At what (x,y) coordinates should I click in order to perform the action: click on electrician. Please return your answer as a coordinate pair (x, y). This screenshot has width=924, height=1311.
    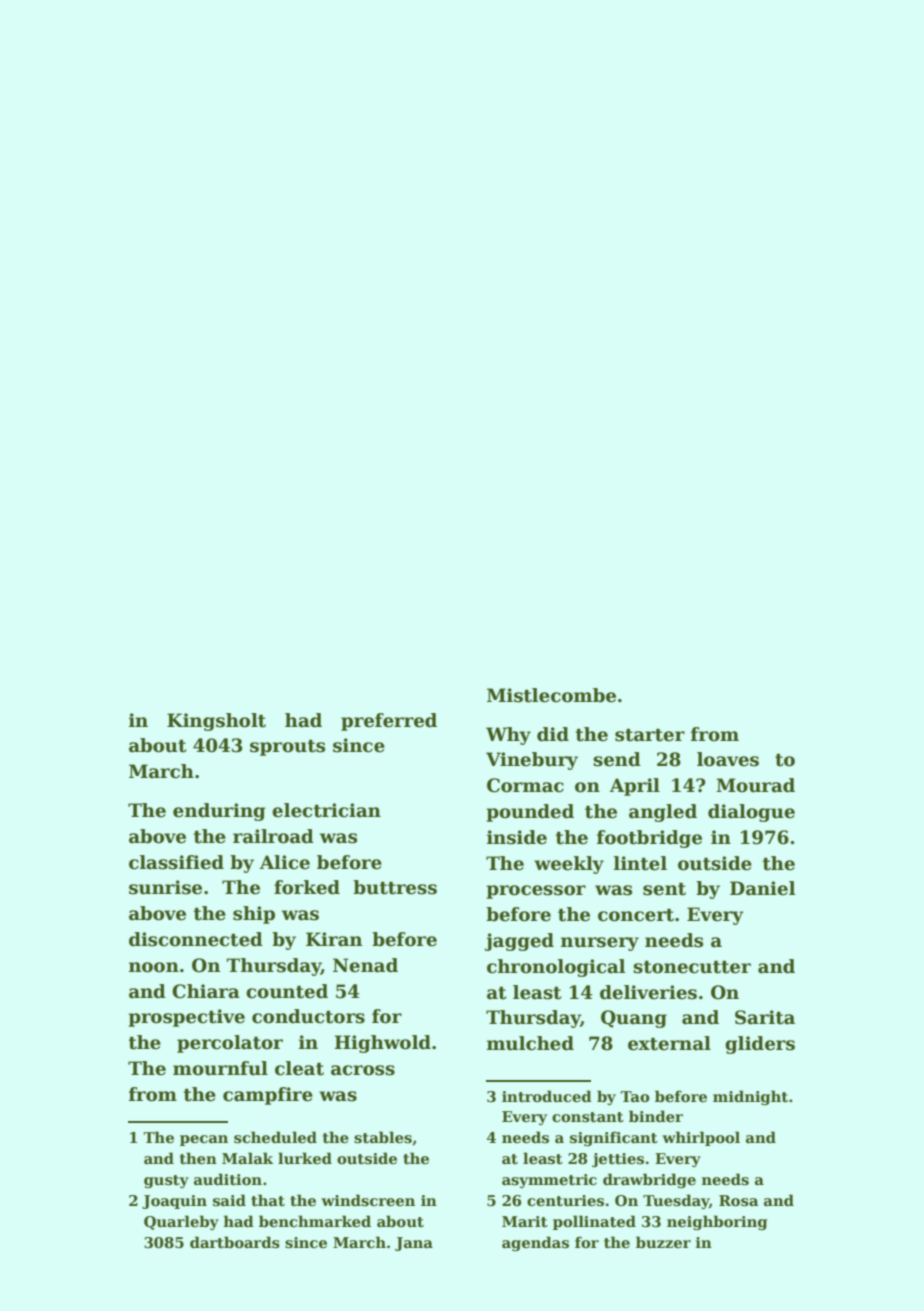
    Looking at the image, I should click on (326, 810).
